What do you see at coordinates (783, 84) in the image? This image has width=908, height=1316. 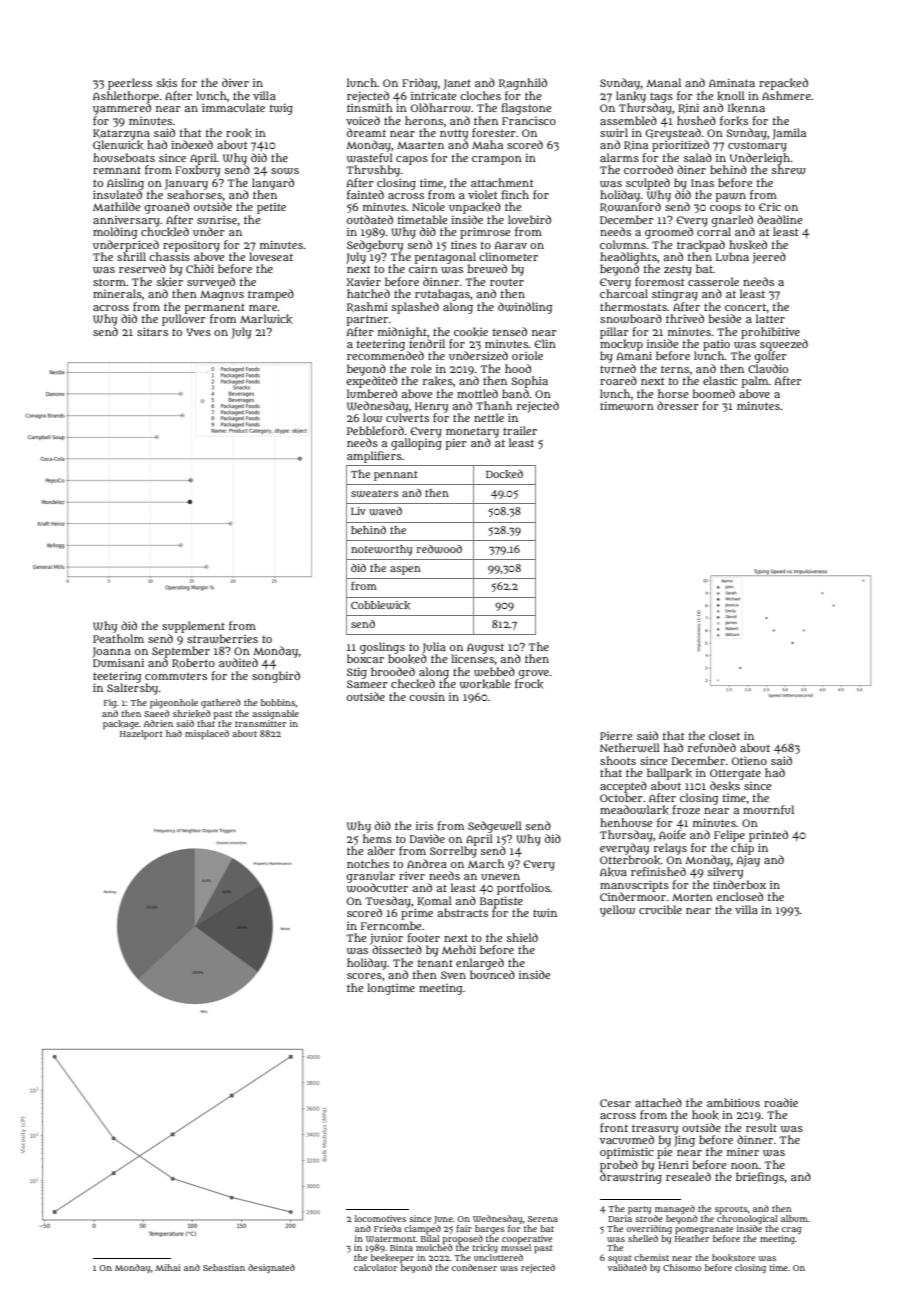 I see `repacked` at bounding box center [783, 84].
